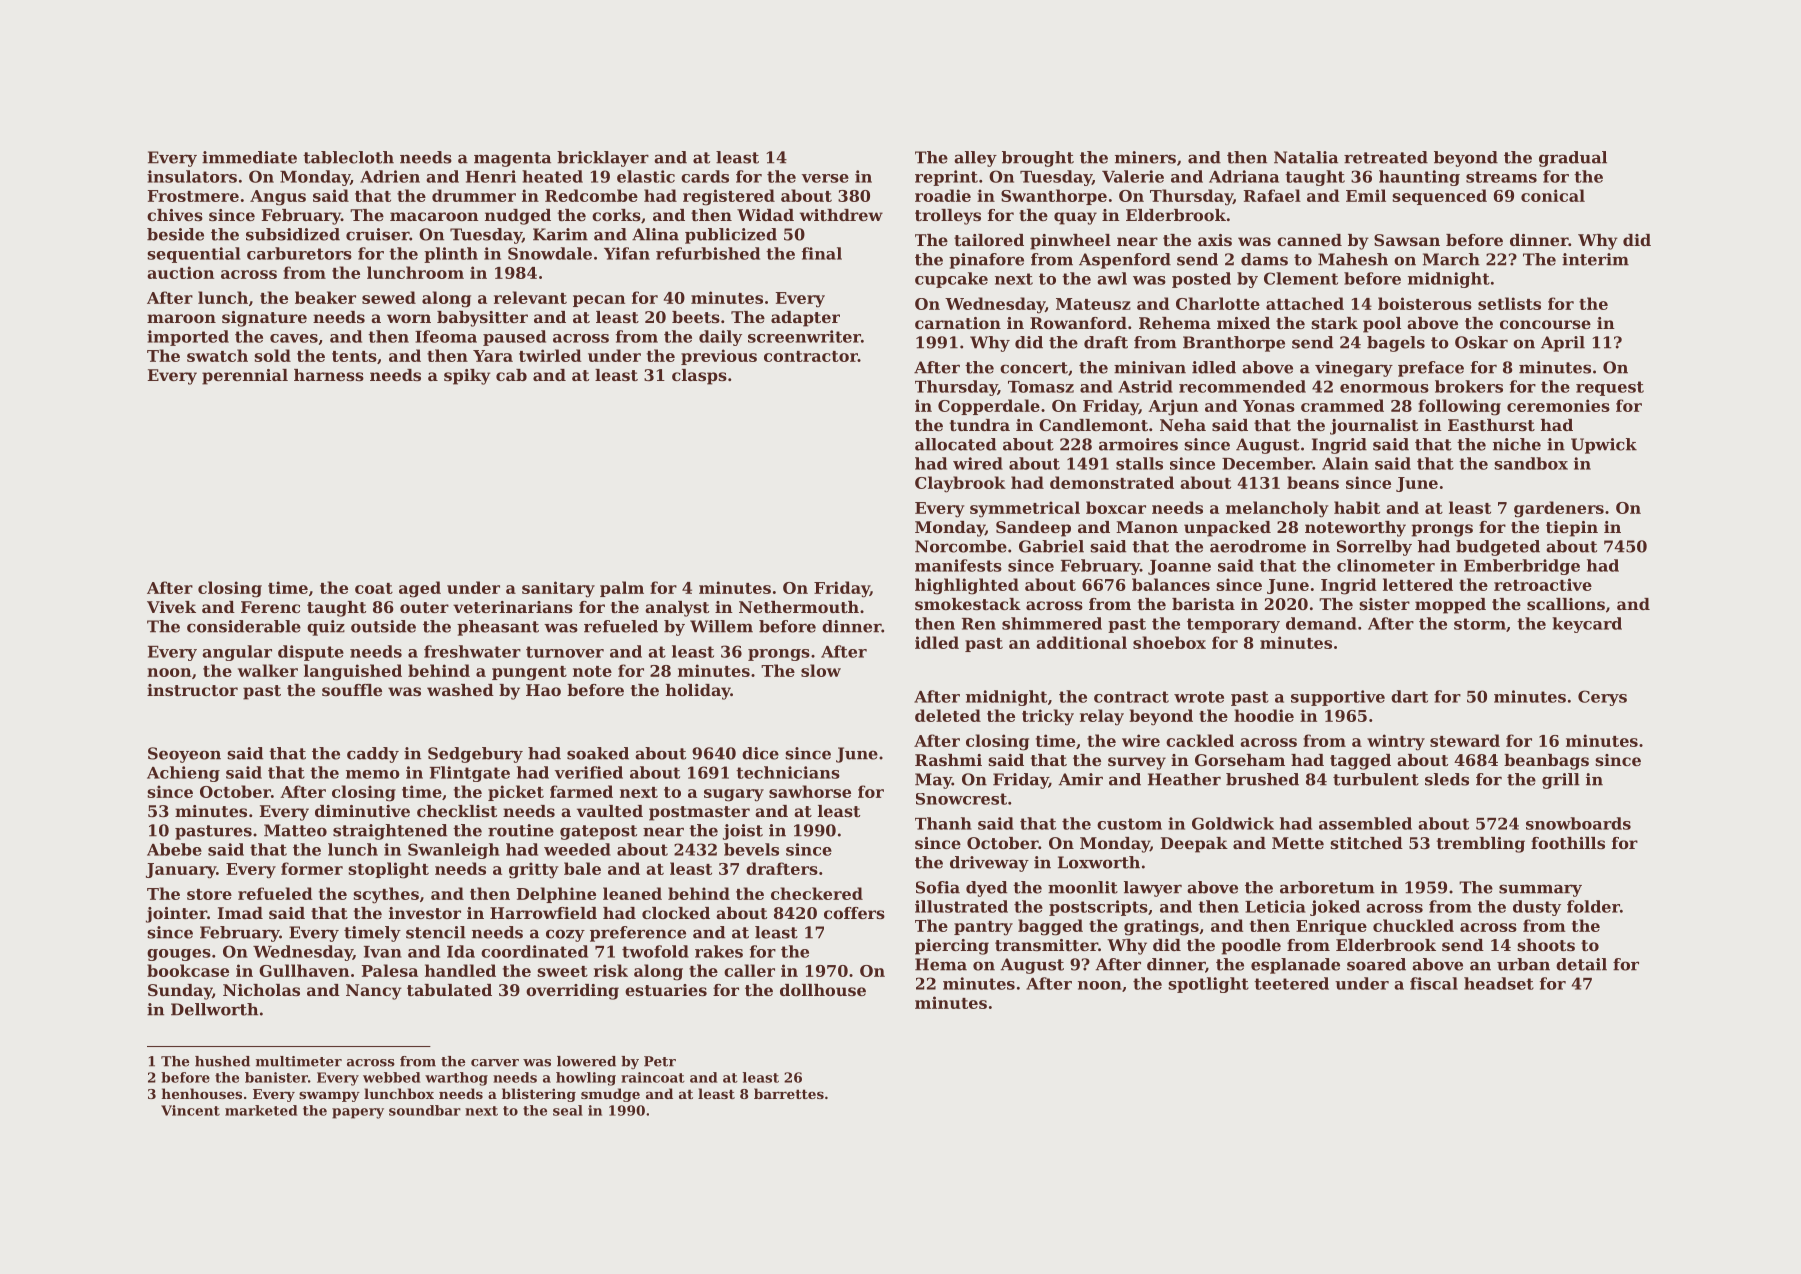 The height and width of the screenshot is (1274, 1801). What do you see at coordinates (171, 607) in the screenshot?
I see `Vivek` at bounding box center [171, 607].
